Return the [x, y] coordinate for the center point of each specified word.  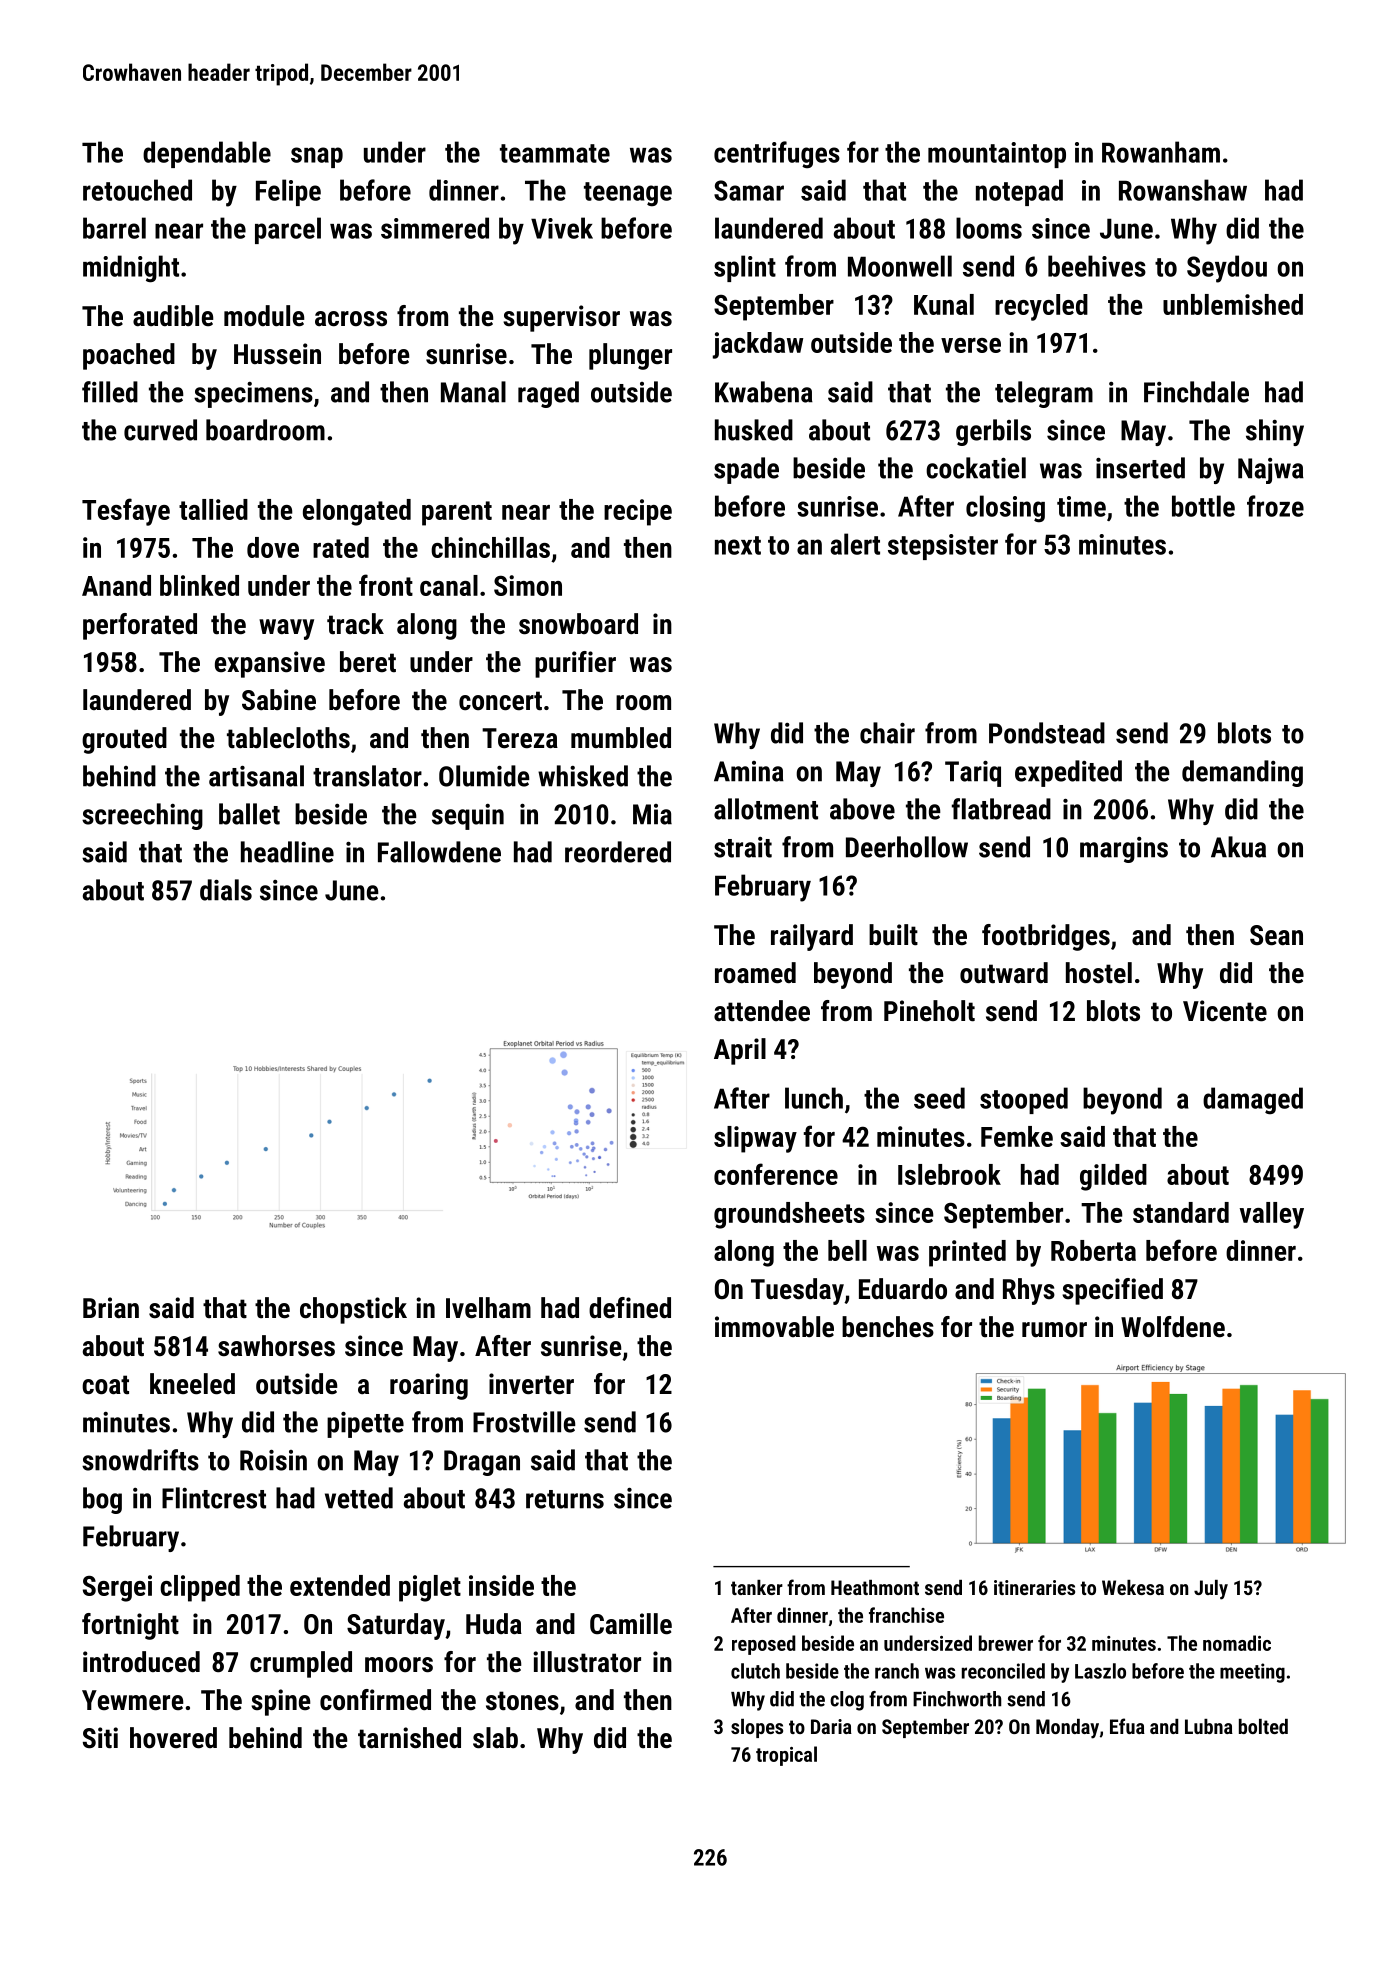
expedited [1068, 773]
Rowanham [1161, 152]
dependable [207, 154]
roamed [755, 973]
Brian [111, 1308]
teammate [555, 153]
